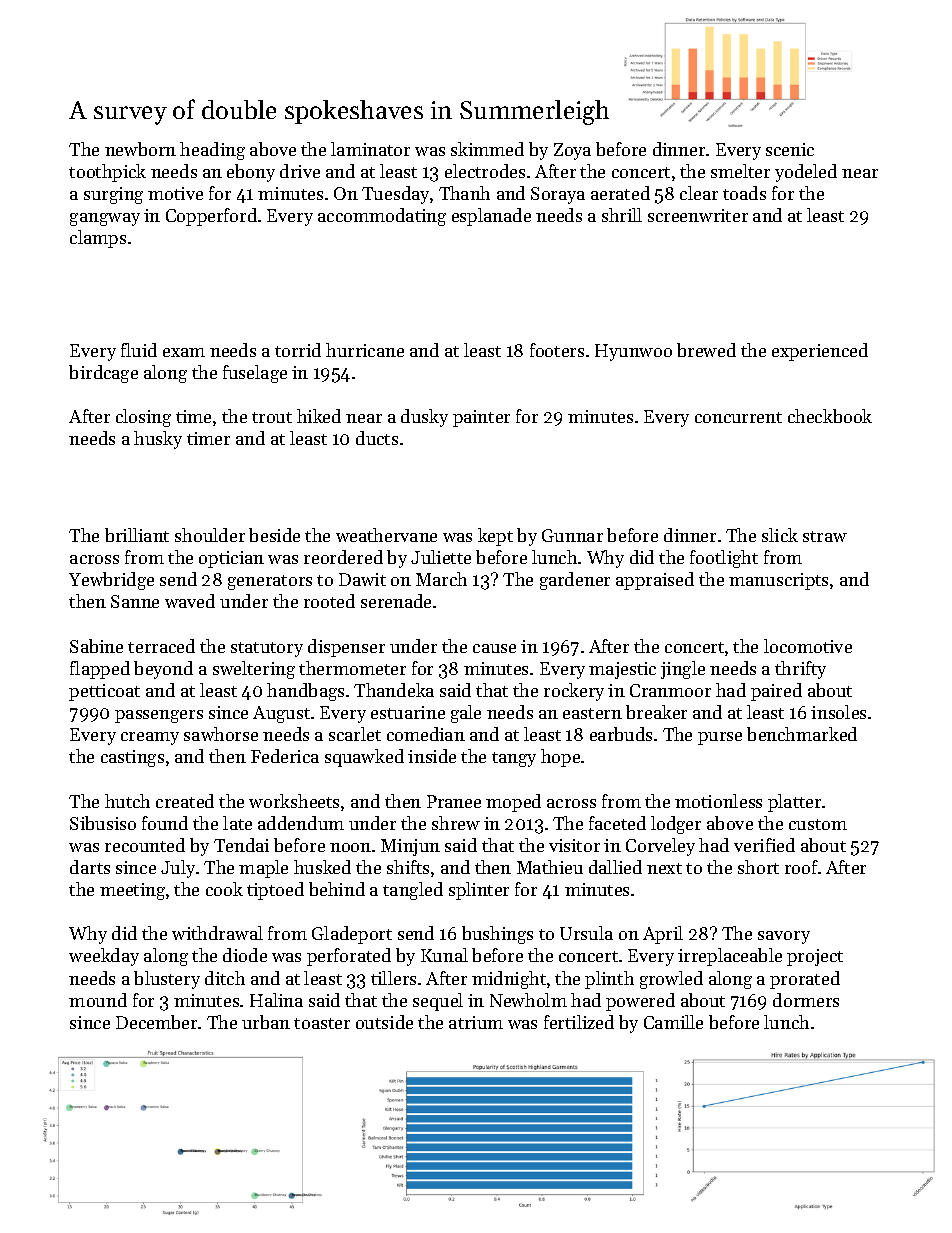  Describe the element at coordinates (495, 537) in the image. I see `kept` at that location.
